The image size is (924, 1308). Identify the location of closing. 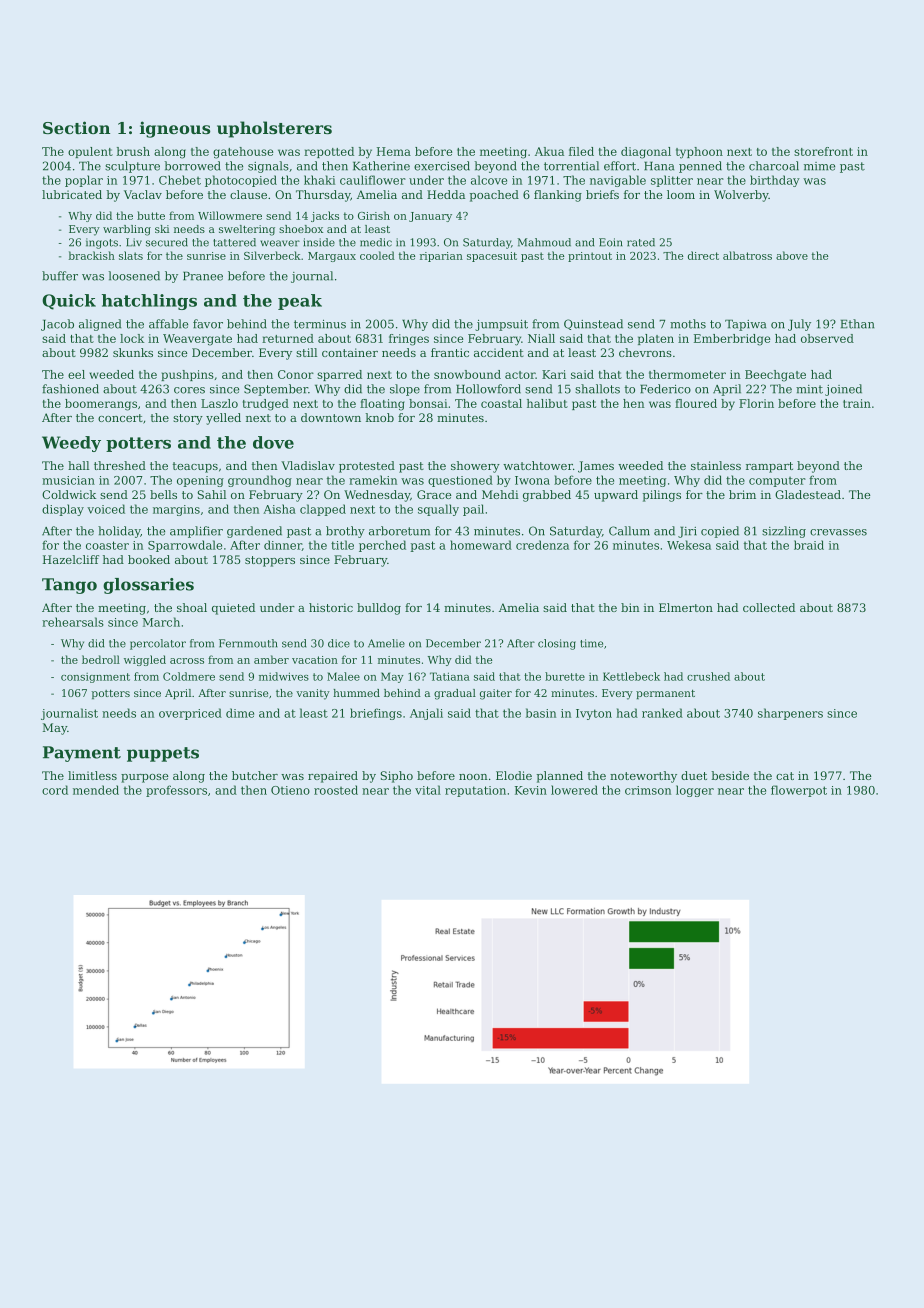
(557, 644).
